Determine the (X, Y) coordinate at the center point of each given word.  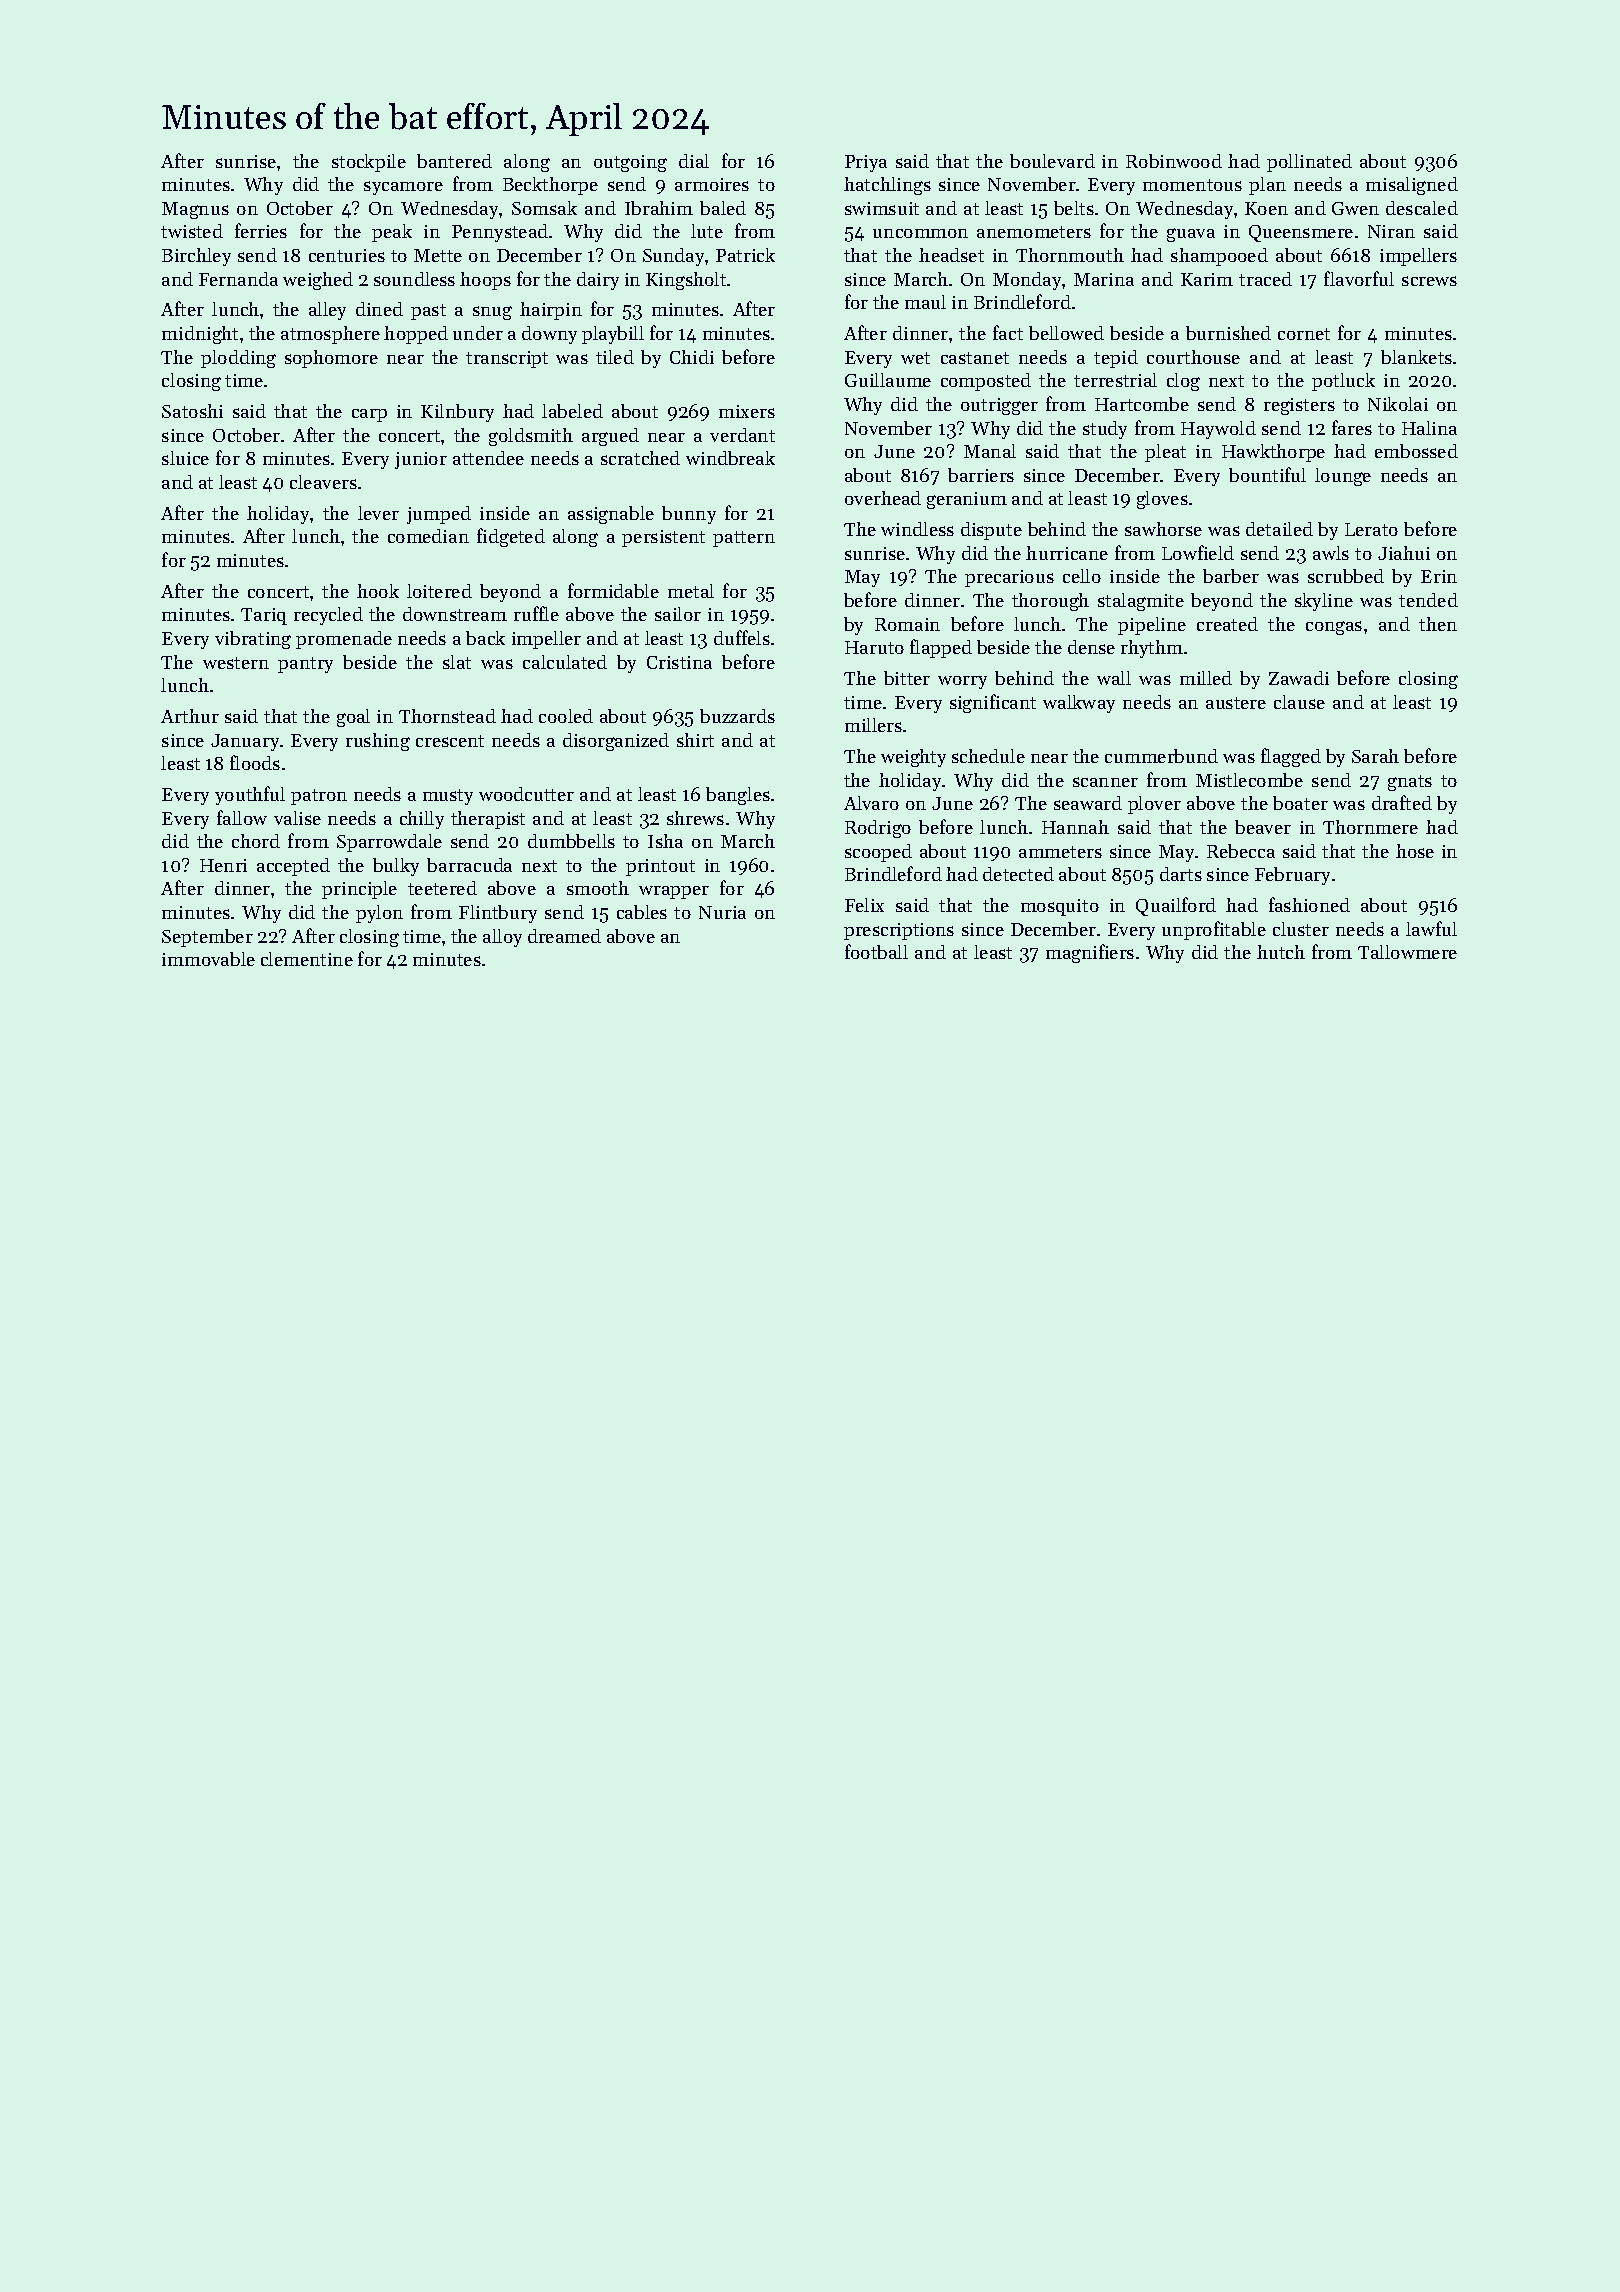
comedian (428, 536)
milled (1206, 678)
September (207, 938)
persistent (663, 538)
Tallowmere (1407, 952)
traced (1265, 279)
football (876, 951)
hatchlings (887, 186)
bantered (454, 161)
